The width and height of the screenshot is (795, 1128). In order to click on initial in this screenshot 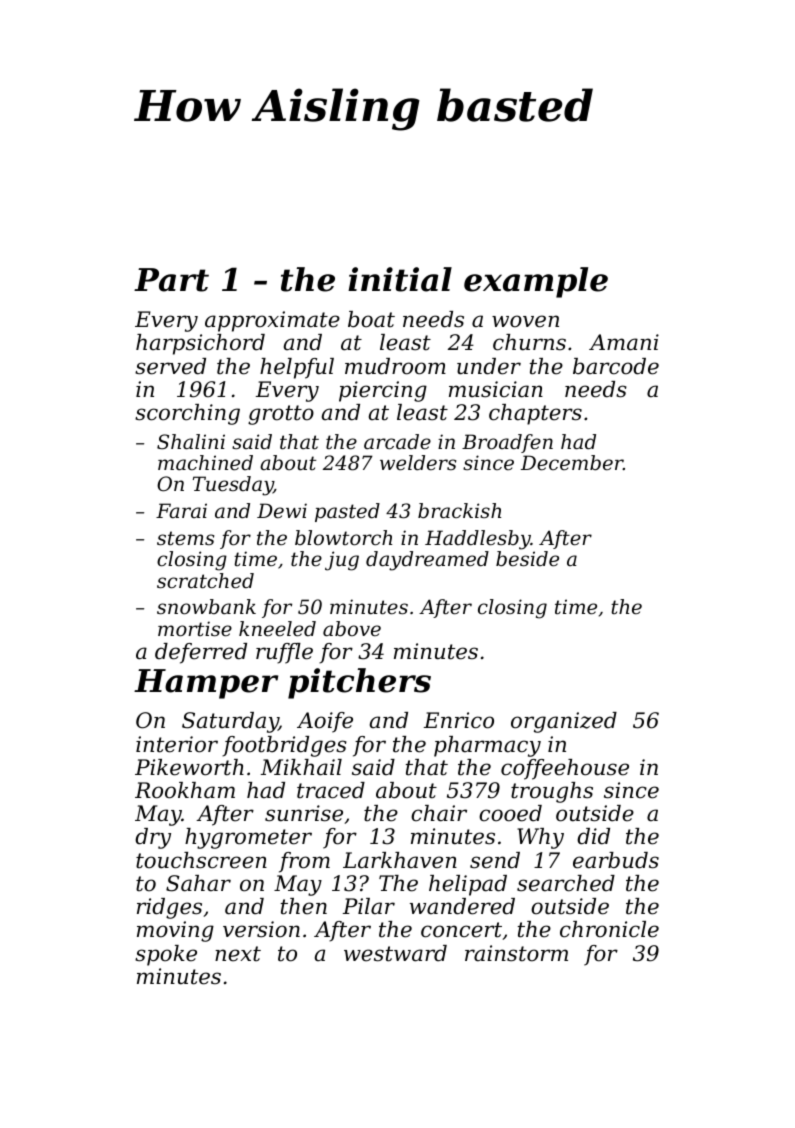, I will do `click(400, 279)`.
